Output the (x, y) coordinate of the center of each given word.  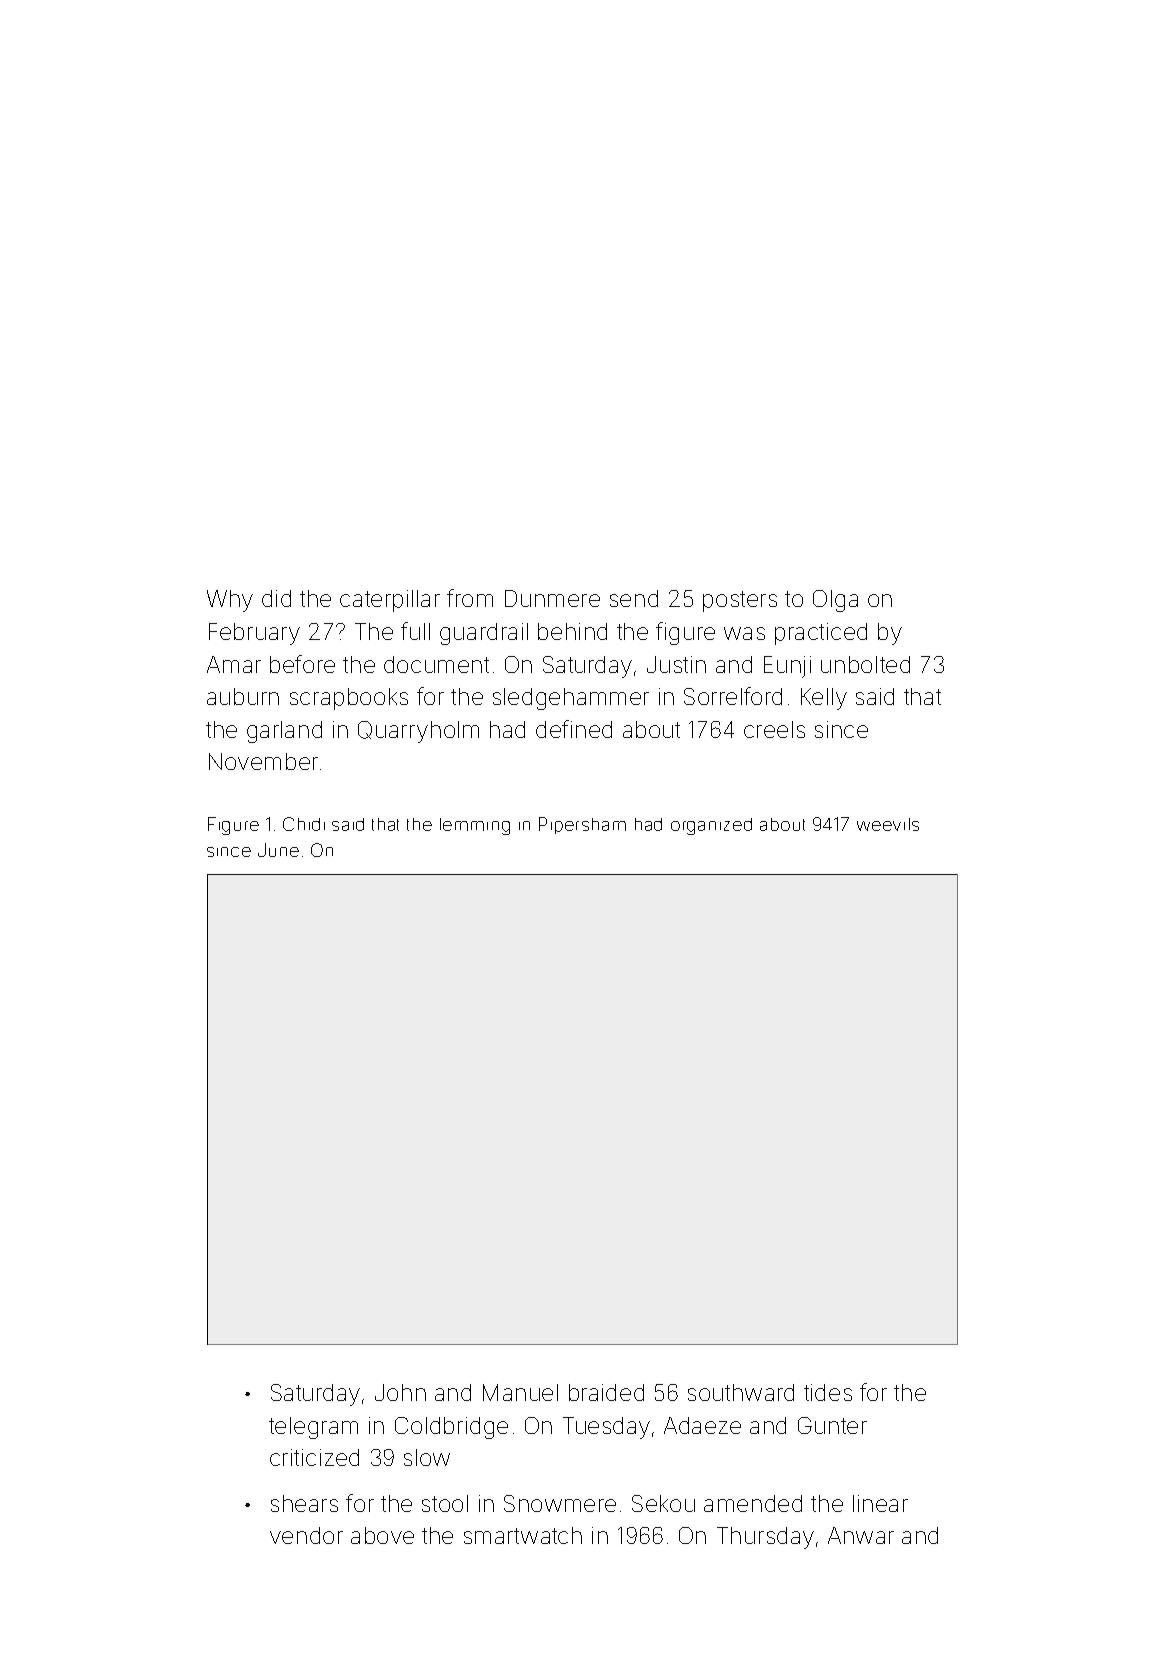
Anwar (861, 1535)
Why (230, 601)
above (382, 1535)
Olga (835, 601)
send (634, 598)
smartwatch (523, 1535)
